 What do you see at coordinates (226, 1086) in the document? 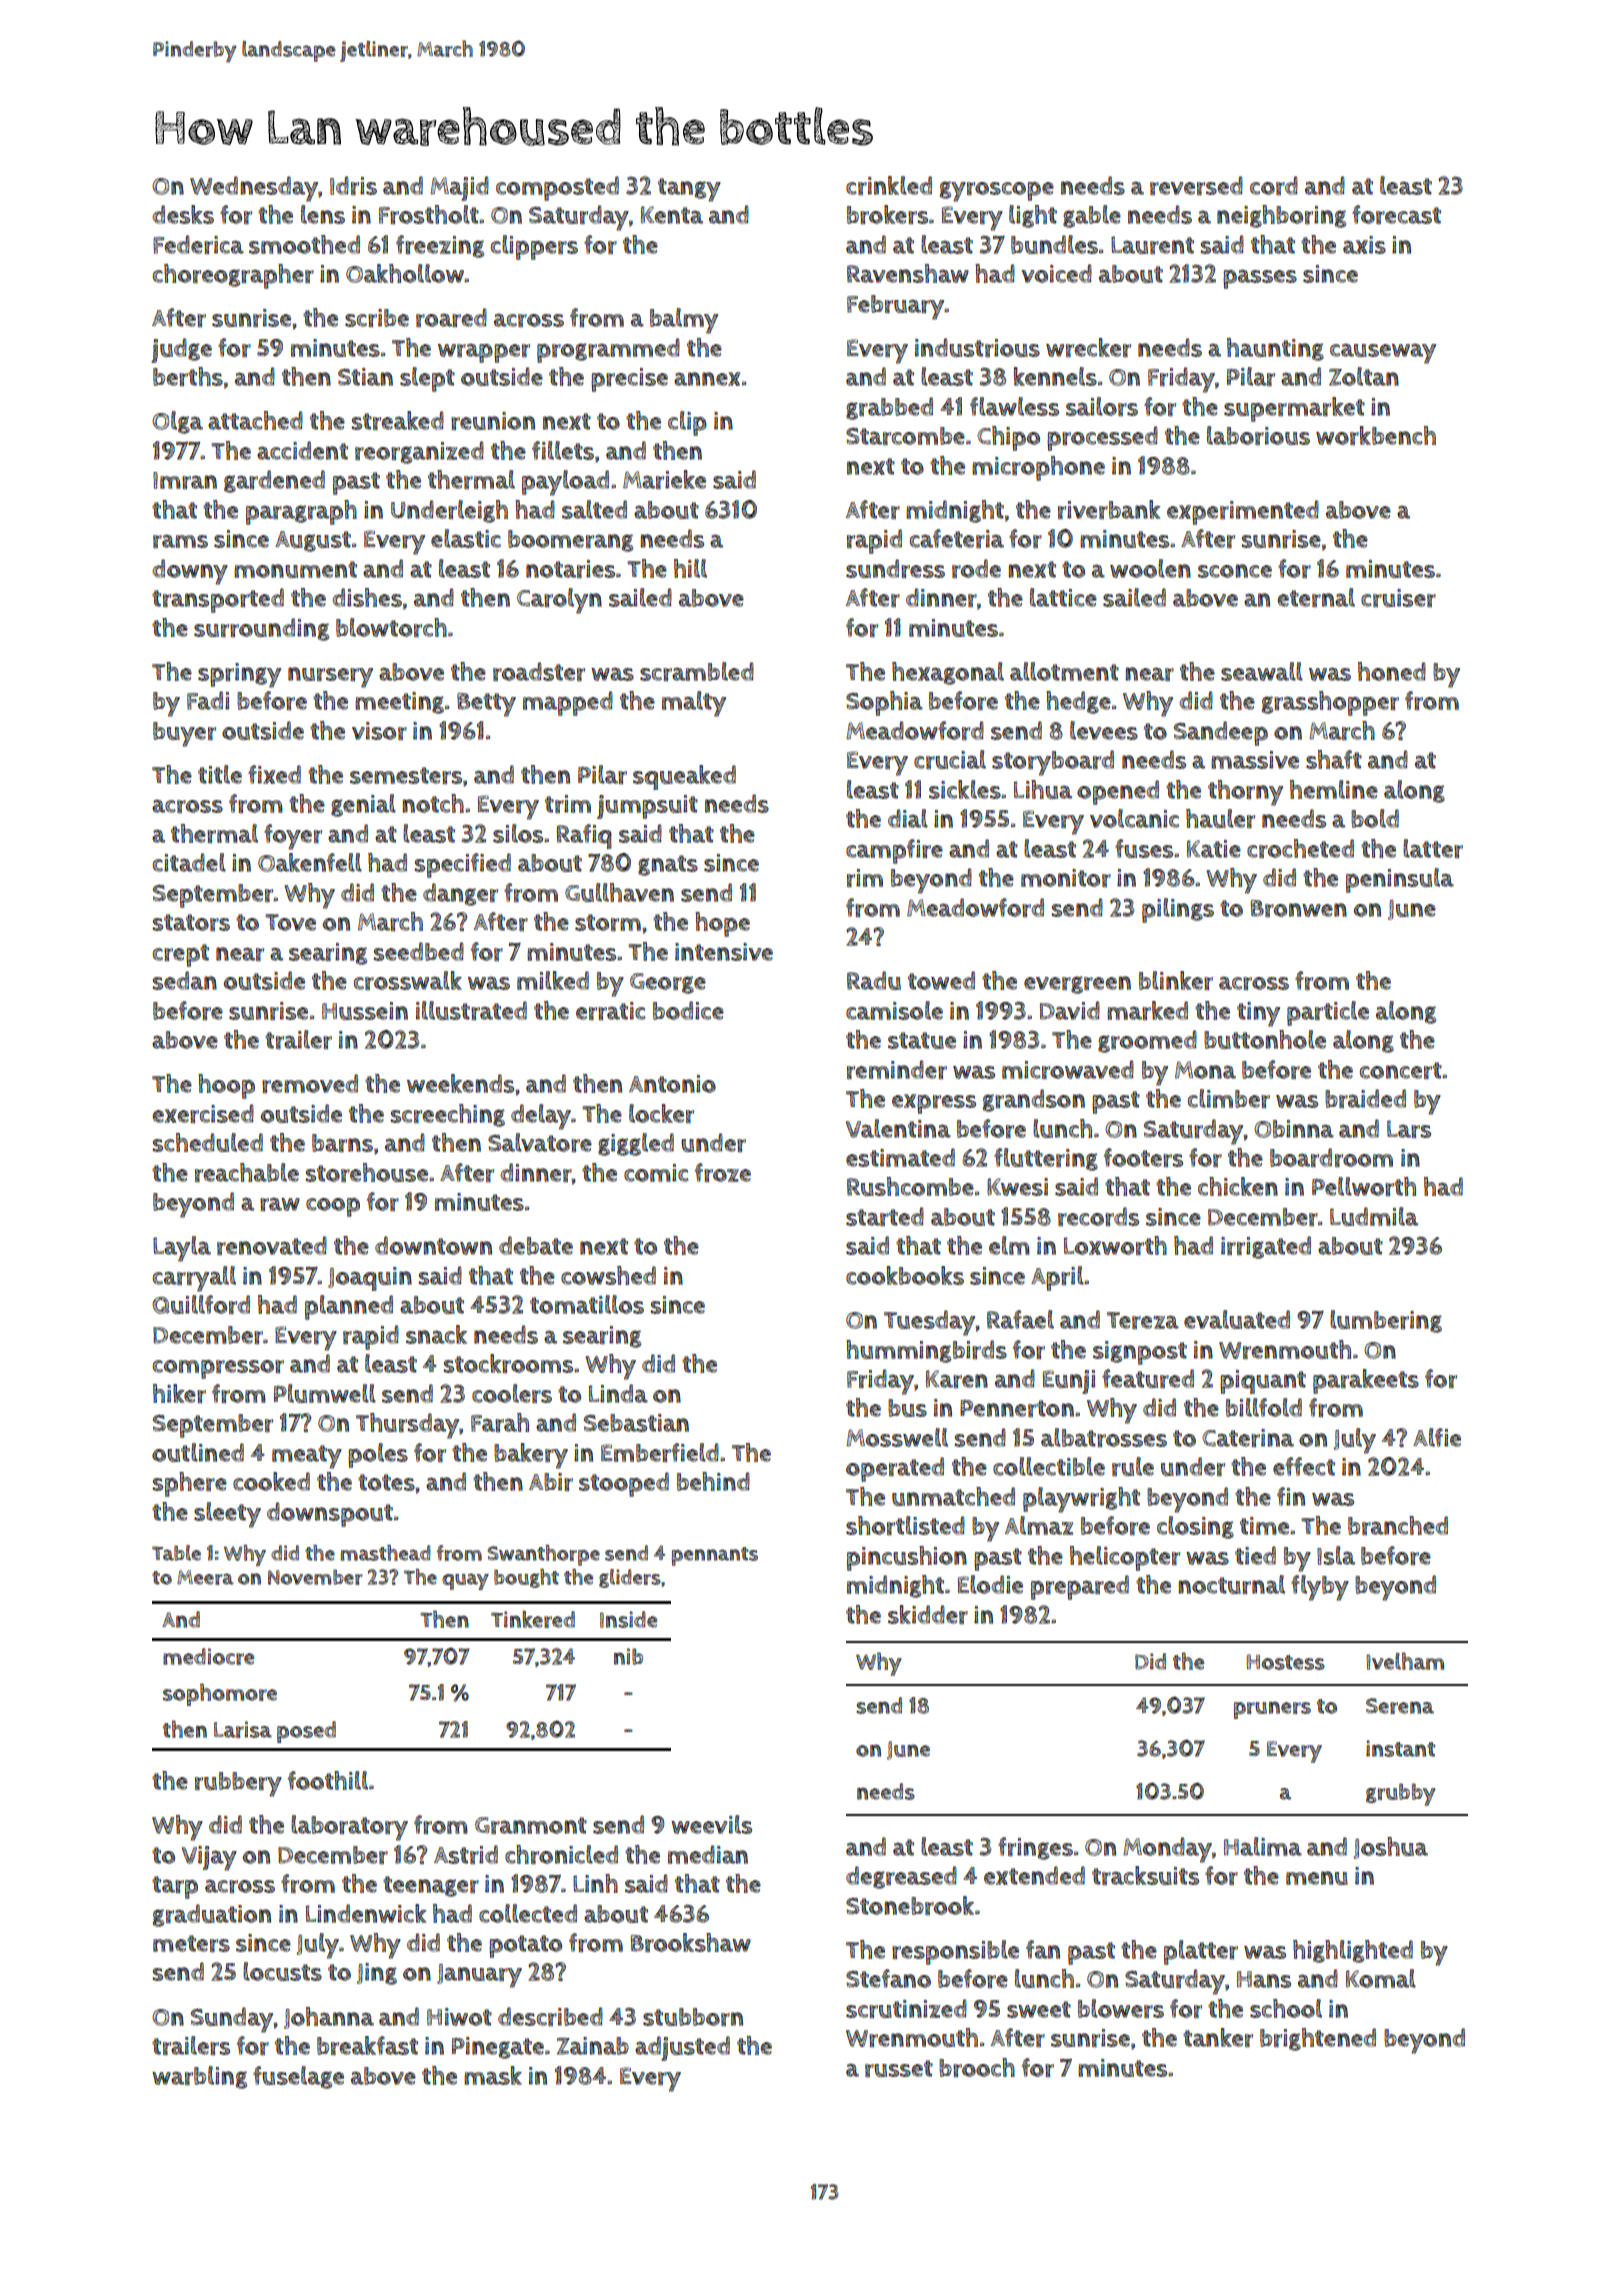
I see `hoop` at bounding box center [226, 1086].
